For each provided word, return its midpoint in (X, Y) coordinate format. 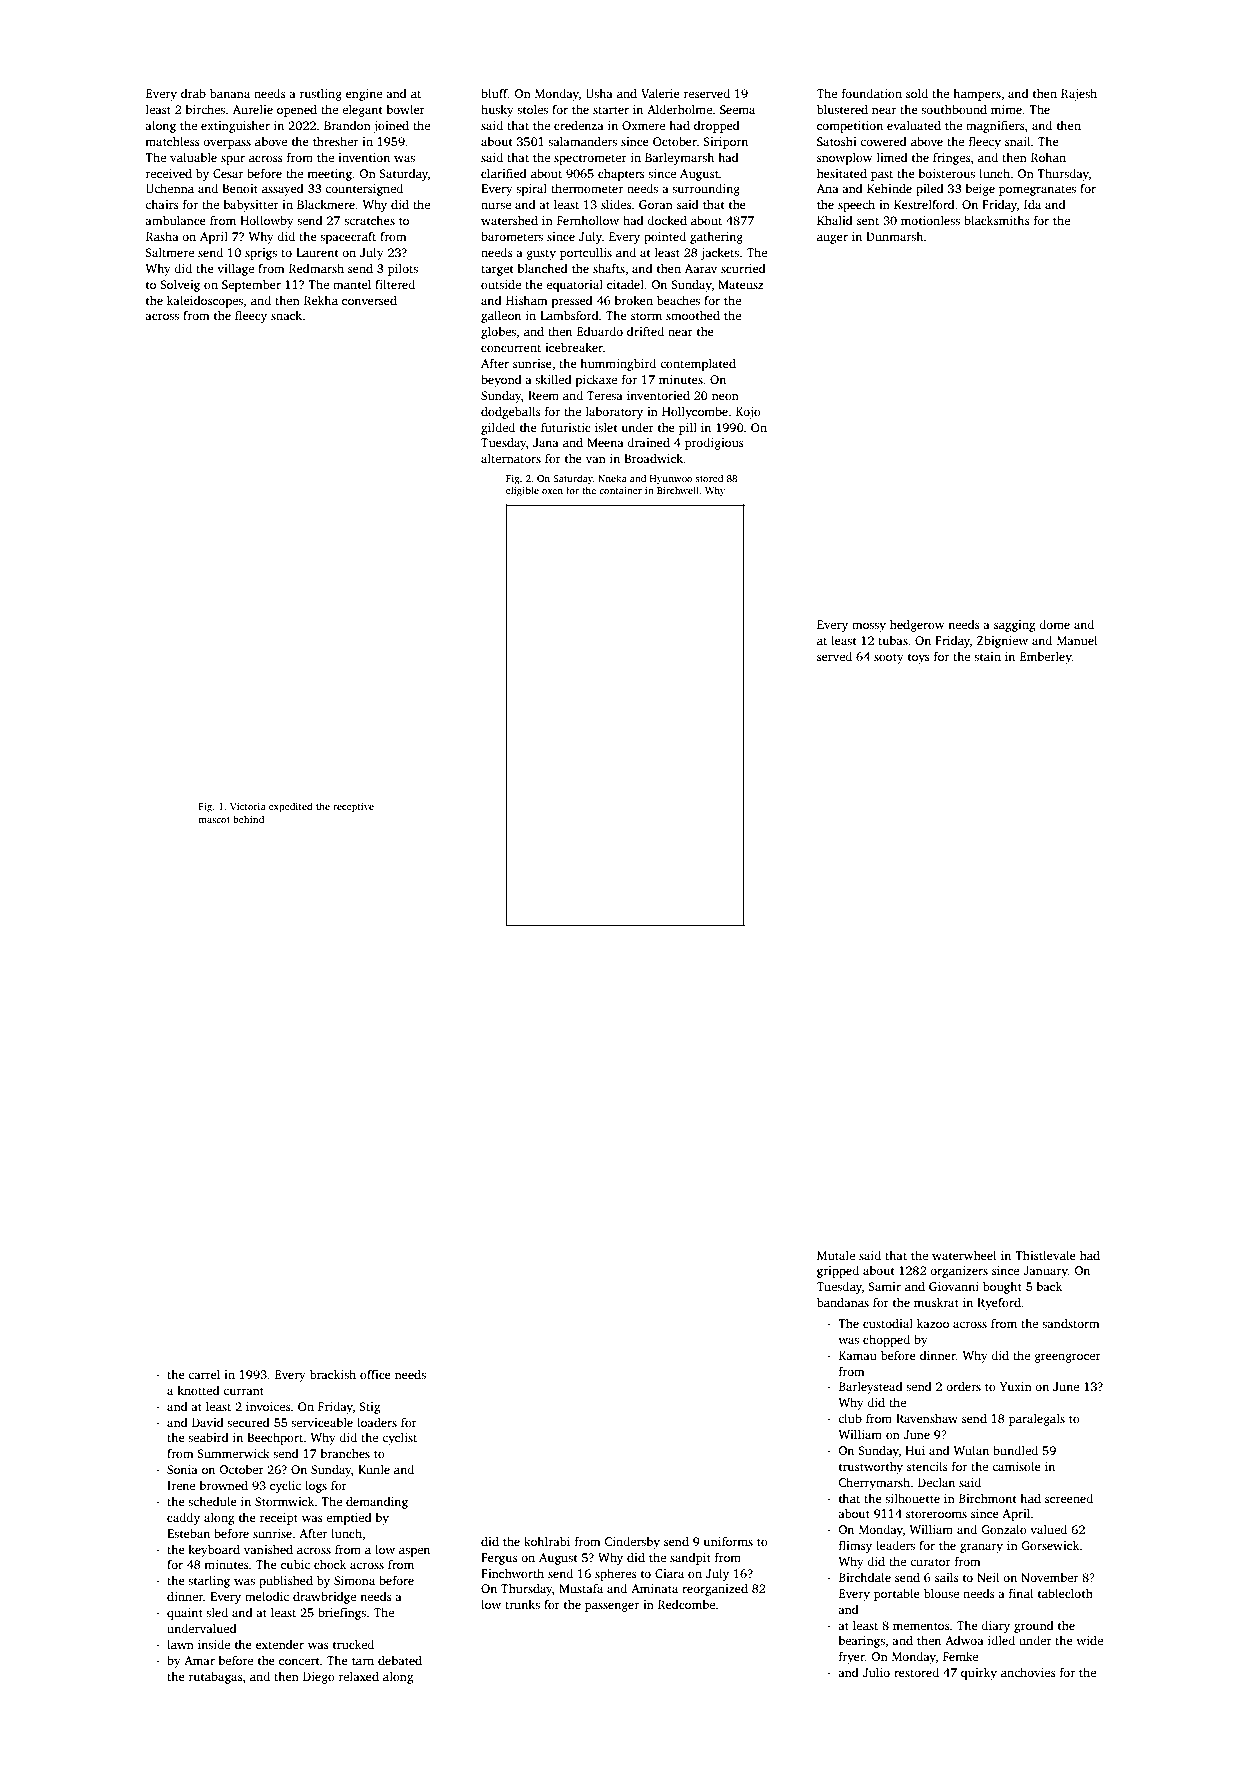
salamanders (582, 141)
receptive (353, 808)
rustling (321, 94)
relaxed (359, 1676)
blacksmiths (997, 220)
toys (919, 658)
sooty (889, 658)
